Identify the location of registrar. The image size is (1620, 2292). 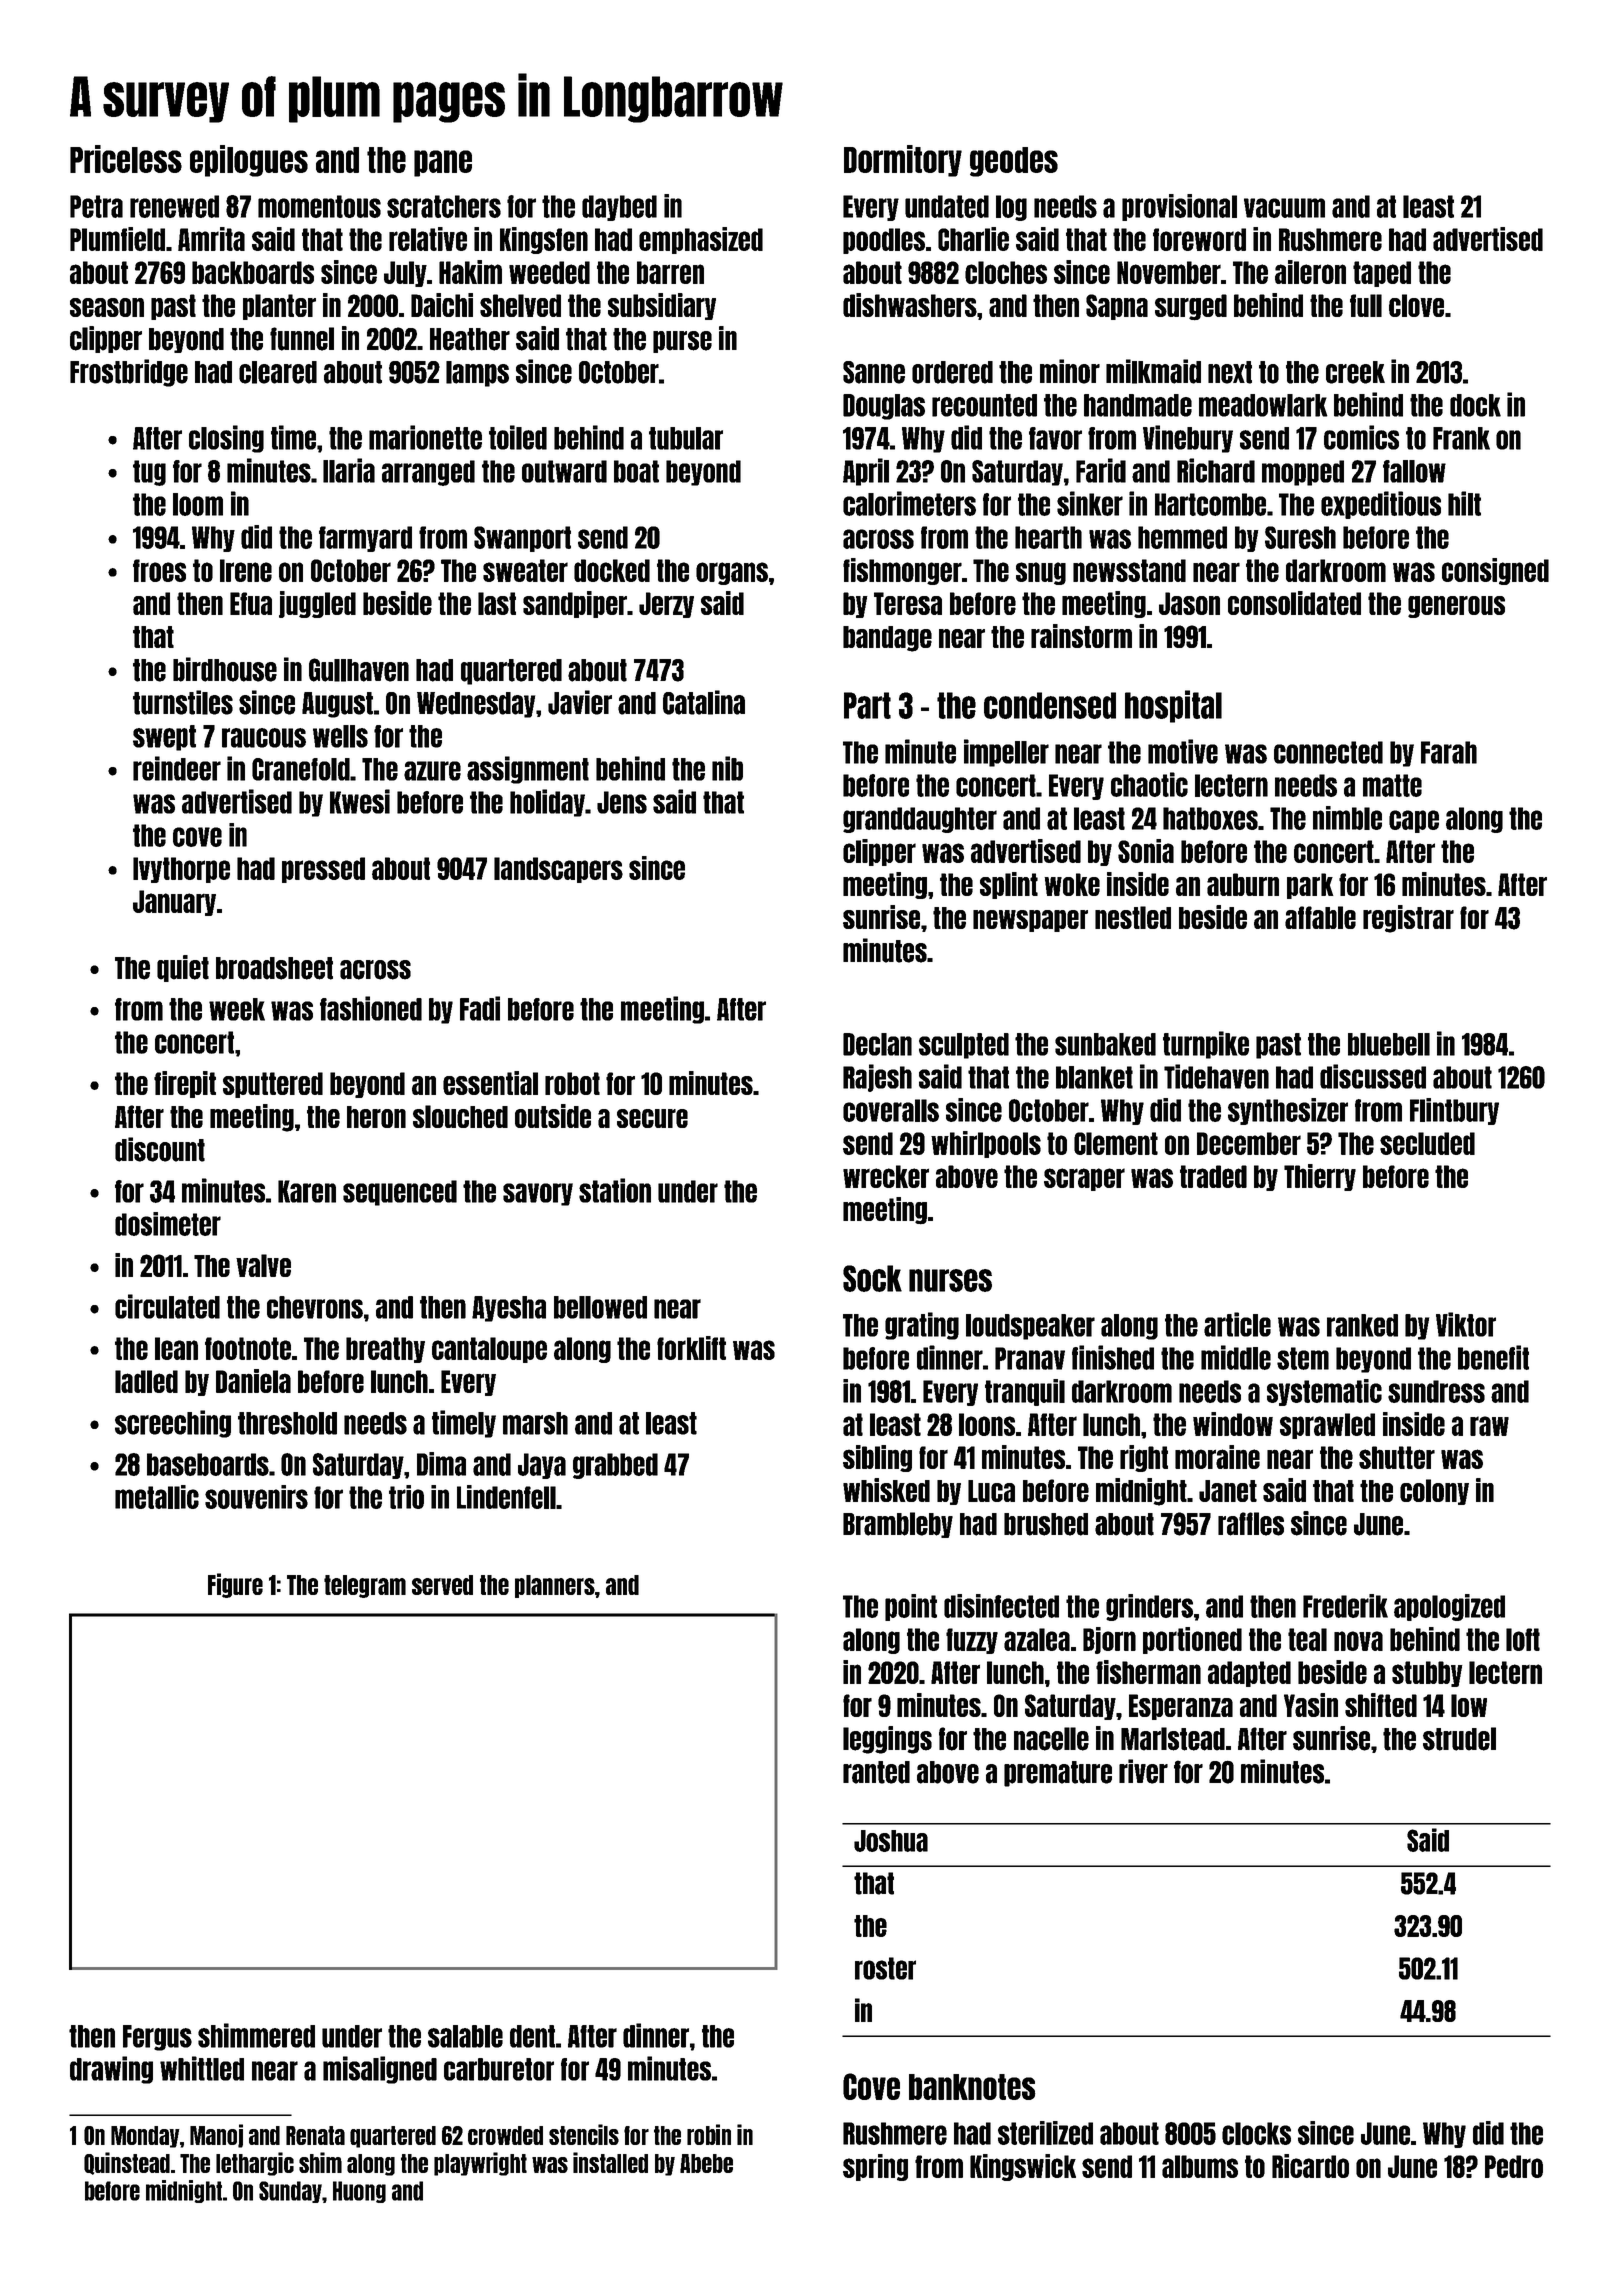
(1408, 919).
